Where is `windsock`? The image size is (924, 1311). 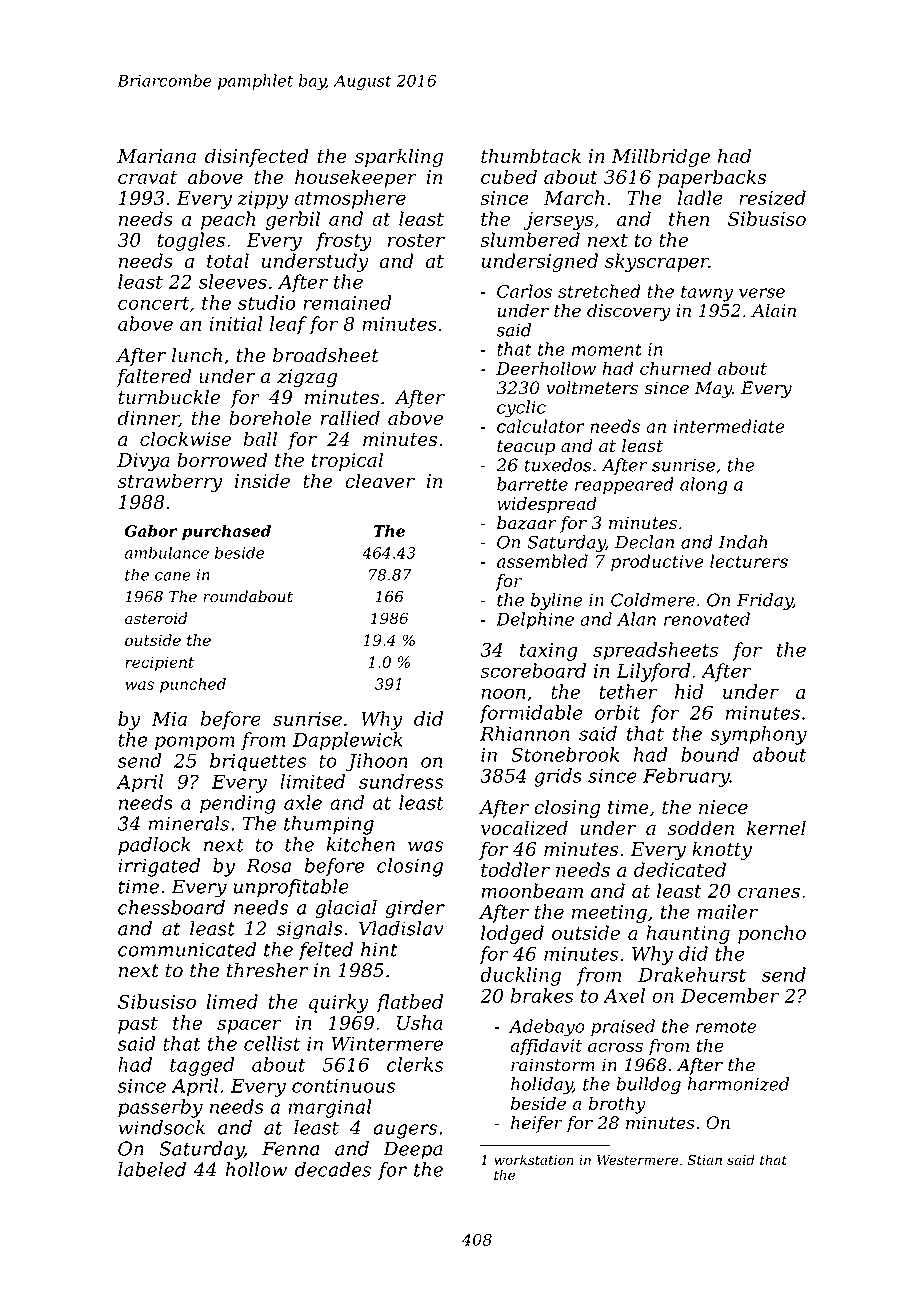
windsock is located at coordinates (162, 1127).
